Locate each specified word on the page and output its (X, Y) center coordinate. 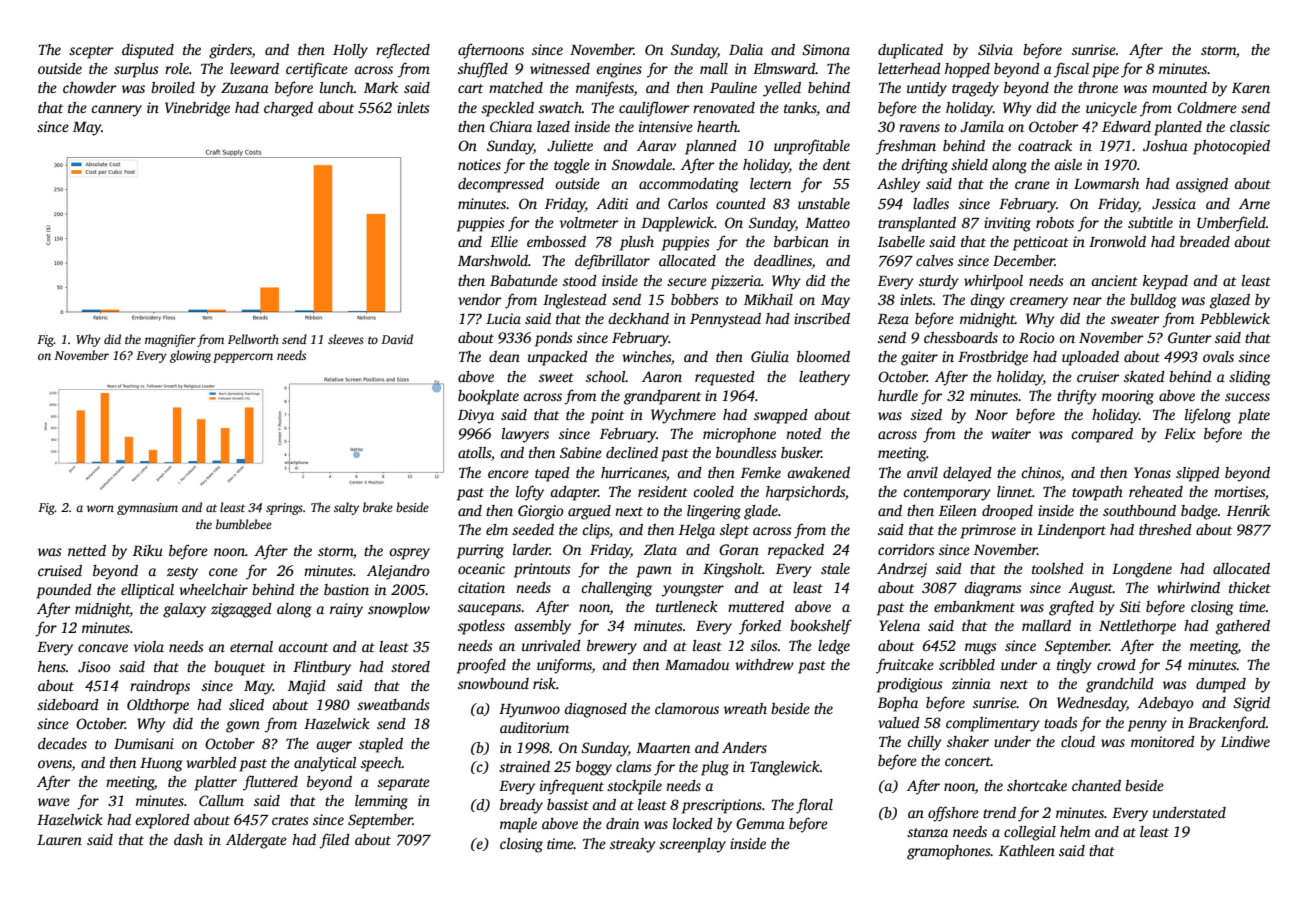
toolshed (1058, 568)
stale (835, 568)
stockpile (634, 787)
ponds (554, 339)
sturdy (939, 282)
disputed (148, 51)
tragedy (975, 89)
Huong (161, 765)
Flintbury (322, 668)
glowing (190, 356)
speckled (507, 109)
